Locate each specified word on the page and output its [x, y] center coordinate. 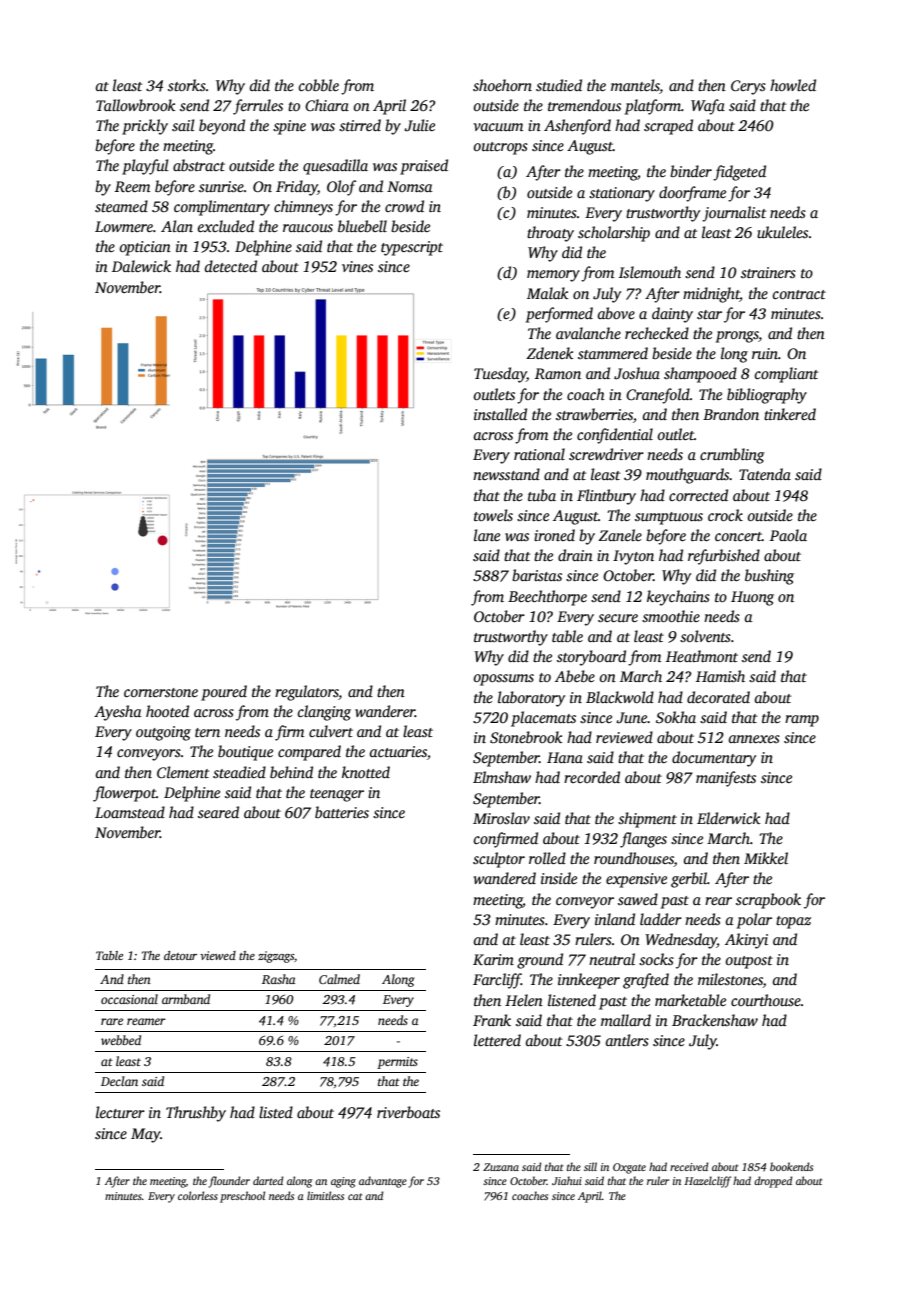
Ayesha [118, 713]
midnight [711, 295]
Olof [341, 188]
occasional [129, 999]
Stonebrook [526, 737]
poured [224, 693]
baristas [537, 575]
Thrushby [196, 1114]
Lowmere [124, 226]
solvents [705, 636]
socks [656, 959]
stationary [622, 194]
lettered [497, 1040]
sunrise [221, 186]
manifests [726, 779]
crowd [404, 206]
